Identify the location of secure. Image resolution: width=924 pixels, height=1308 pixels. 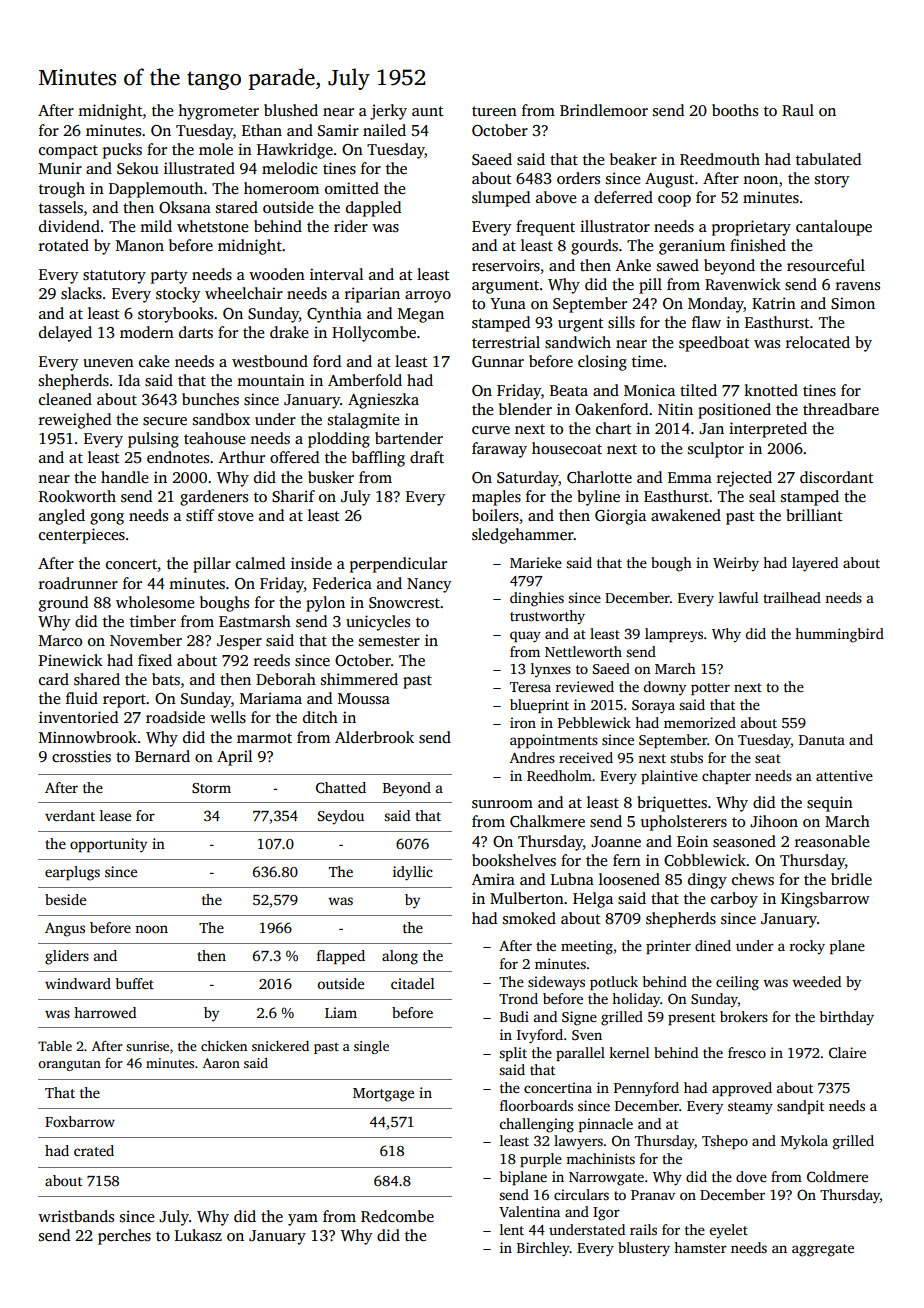
(165, 421).
